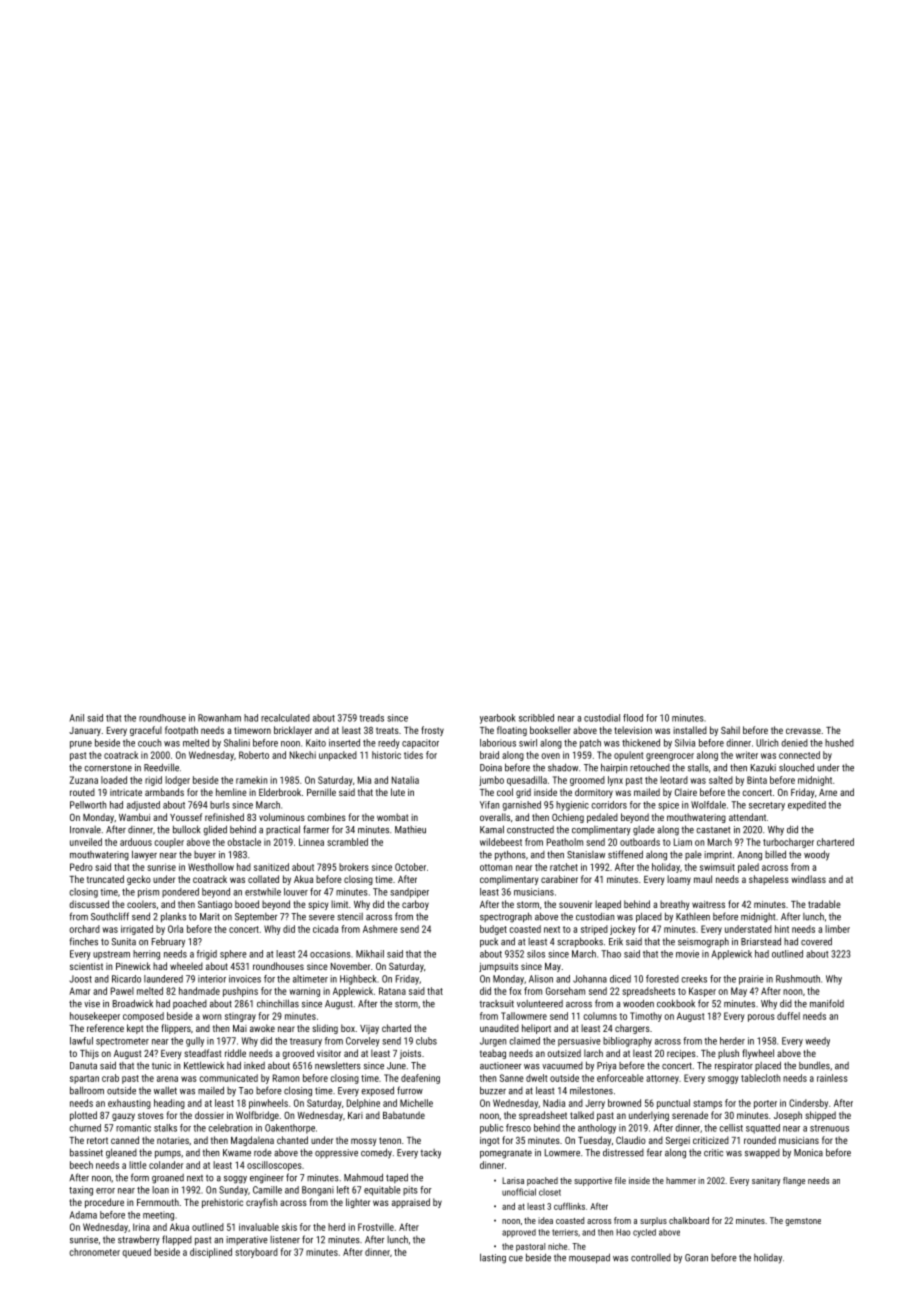  What do you see at coordinates (696, 1258) in the screenshot?
I see `Goran` at bounding box center [696, 1258].
